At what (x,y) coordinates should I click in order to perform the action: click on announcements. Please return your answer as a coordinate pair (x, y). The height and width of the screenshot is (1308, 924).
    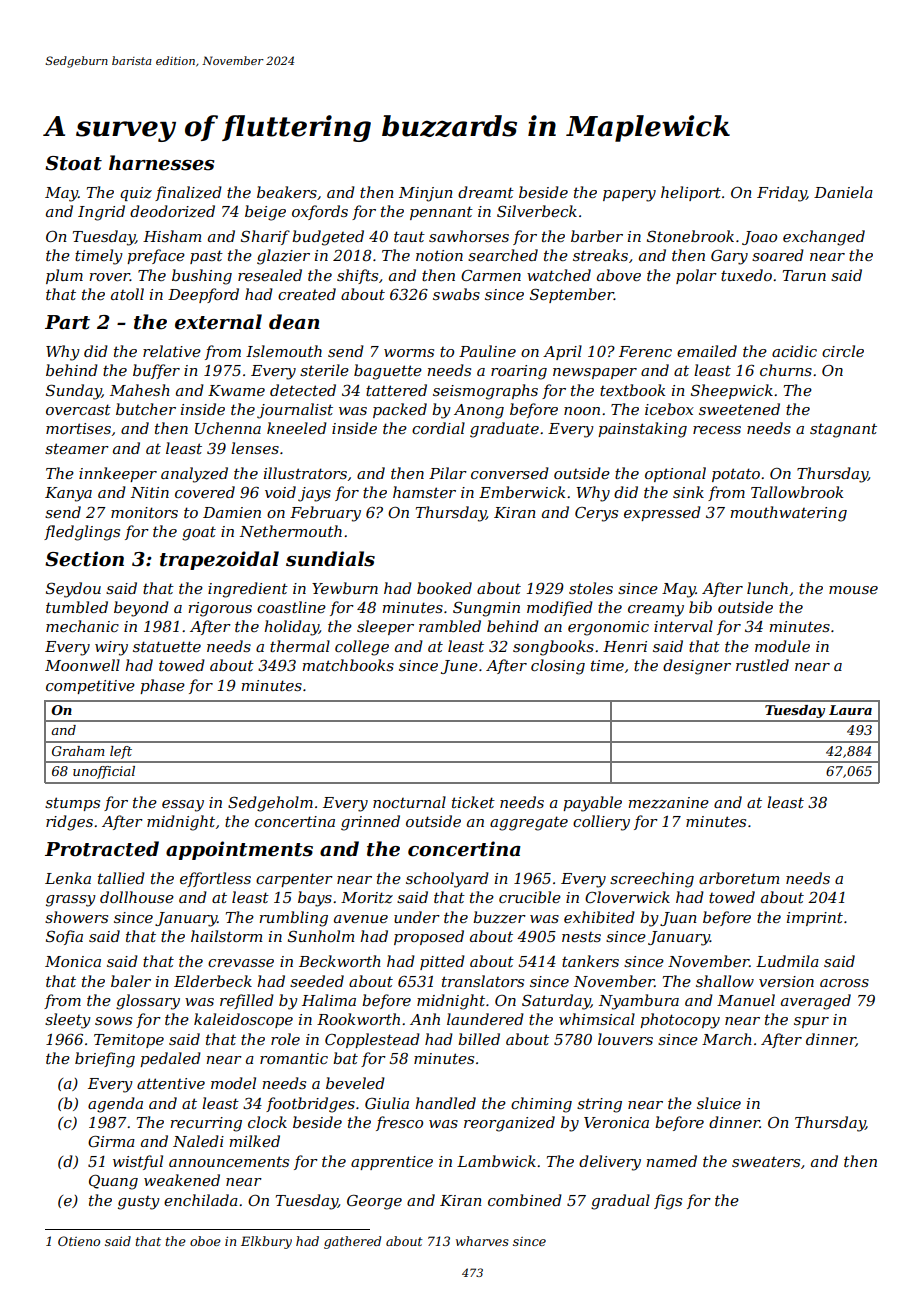
    Looking at the image, I should click on (229, 1161).
